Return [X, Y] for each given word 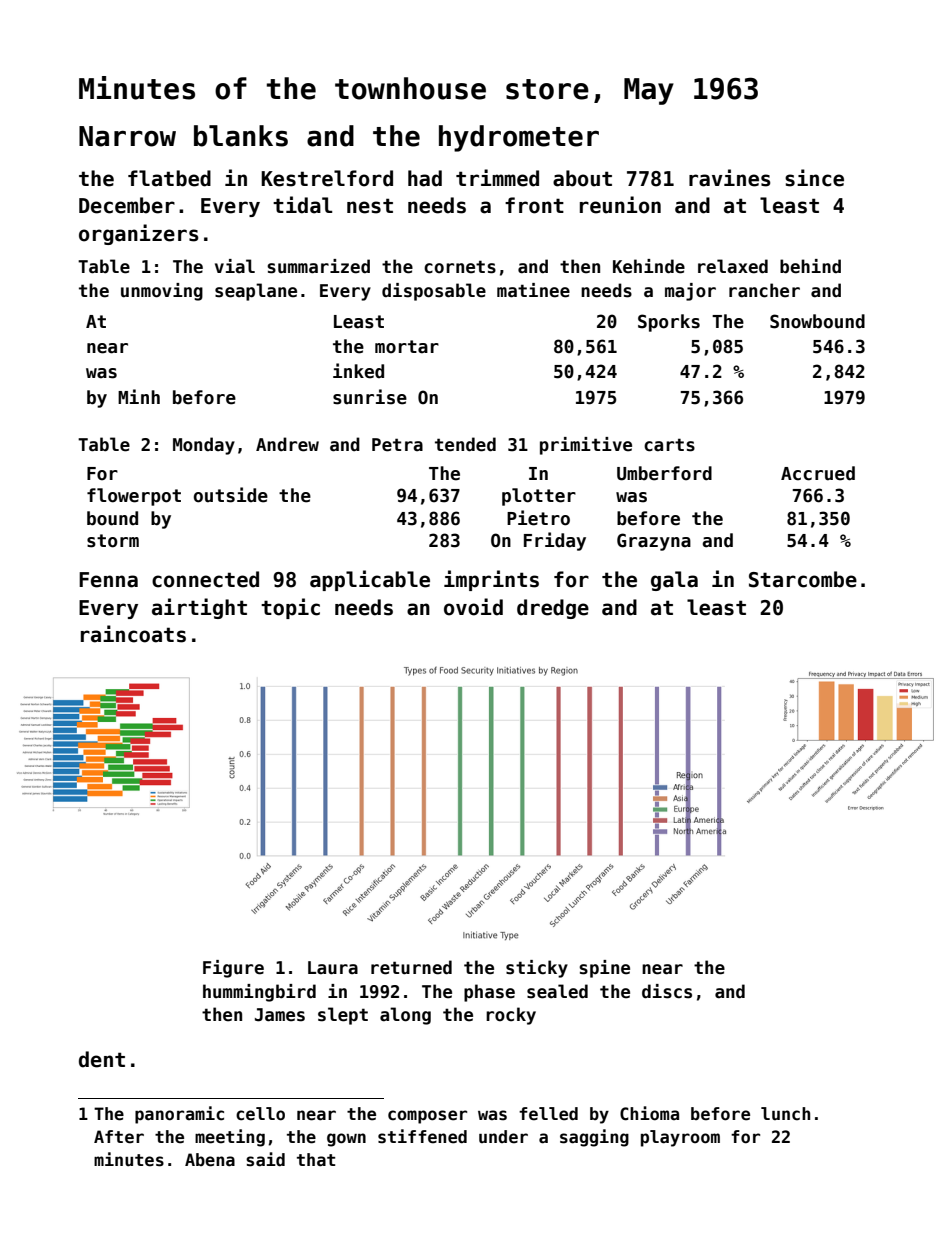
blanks [241, 136]
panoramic [179, 1115]
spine [604, 969]
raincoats [133, 634]
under [503, 1137]
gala [674, 581]
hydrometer [519, 138]
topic [290, 608]
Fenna [108, 580]
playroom [680, 1138]
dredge [553, 609]
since [814, 178]
